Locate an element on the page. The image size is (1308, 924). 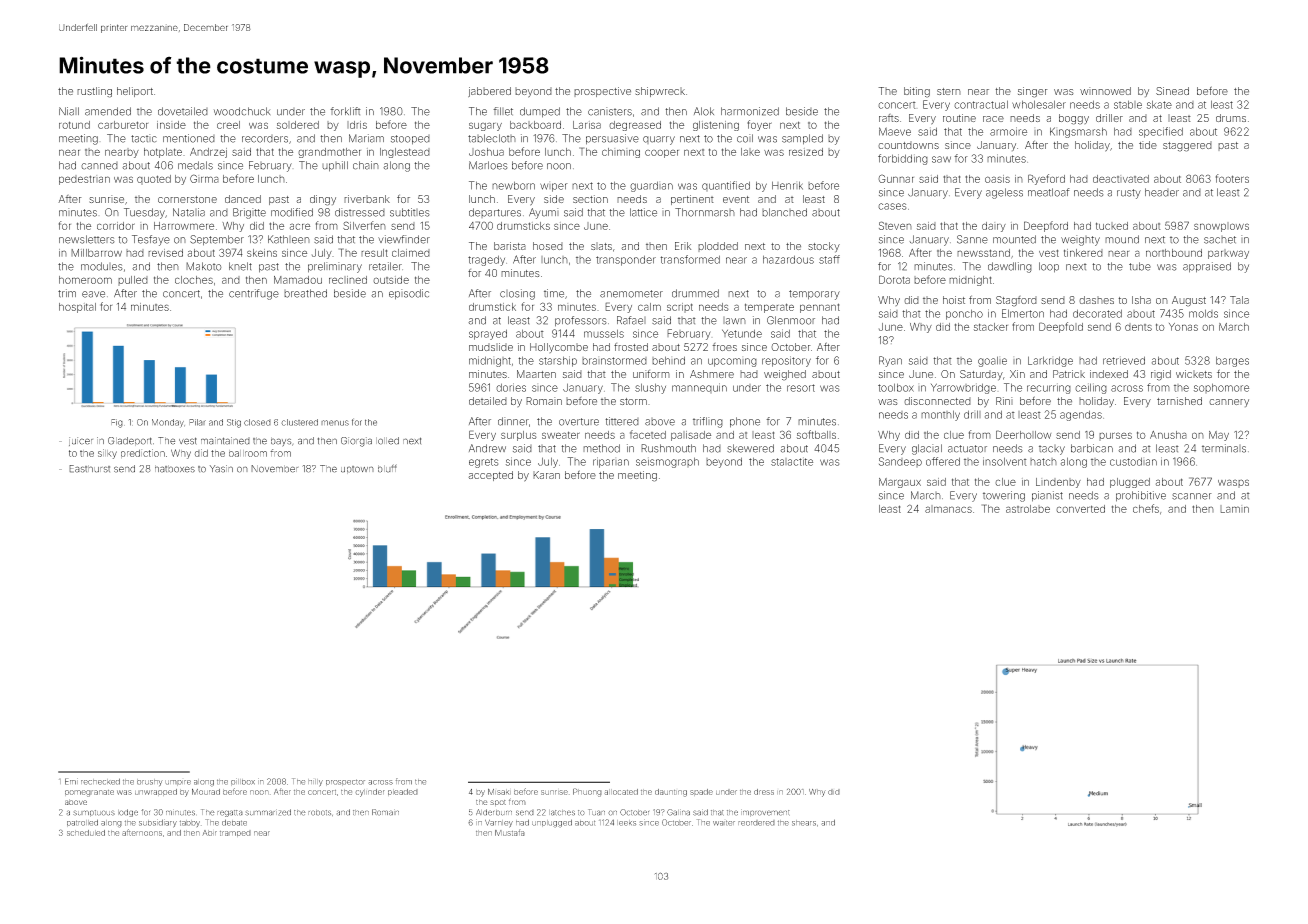
shipwreck is located at coordinates (660, 92).
